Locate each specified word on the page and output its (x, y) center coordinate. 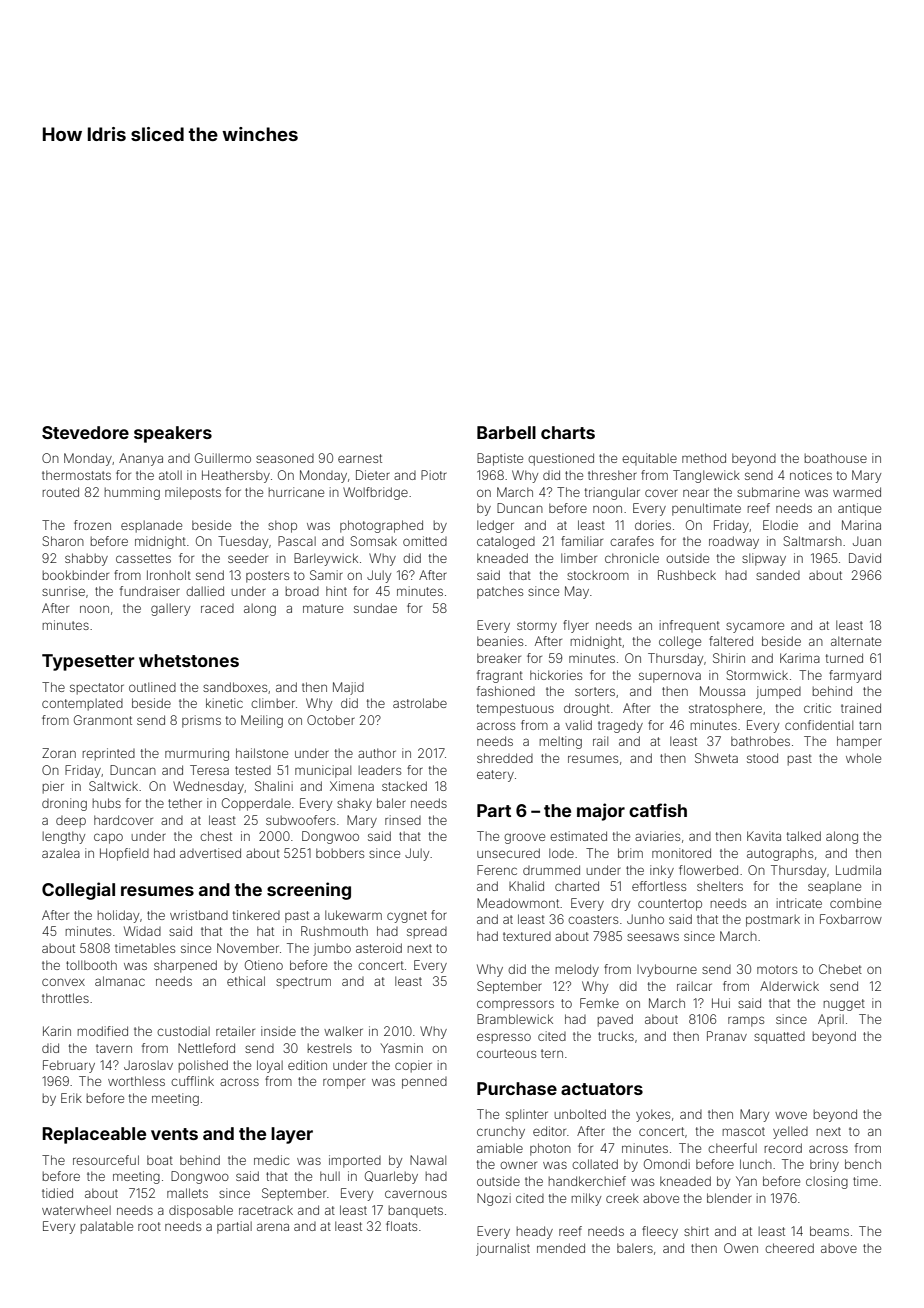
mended (561, 1248)
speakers (173, 434)
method (704, 458)
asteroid (379, 948)
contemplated (82, 704)
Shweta (716, 758)
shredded (505, 758)
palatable (107, 1227)
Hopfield (124, 854)
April (831, 1020)
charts (568, 432)
